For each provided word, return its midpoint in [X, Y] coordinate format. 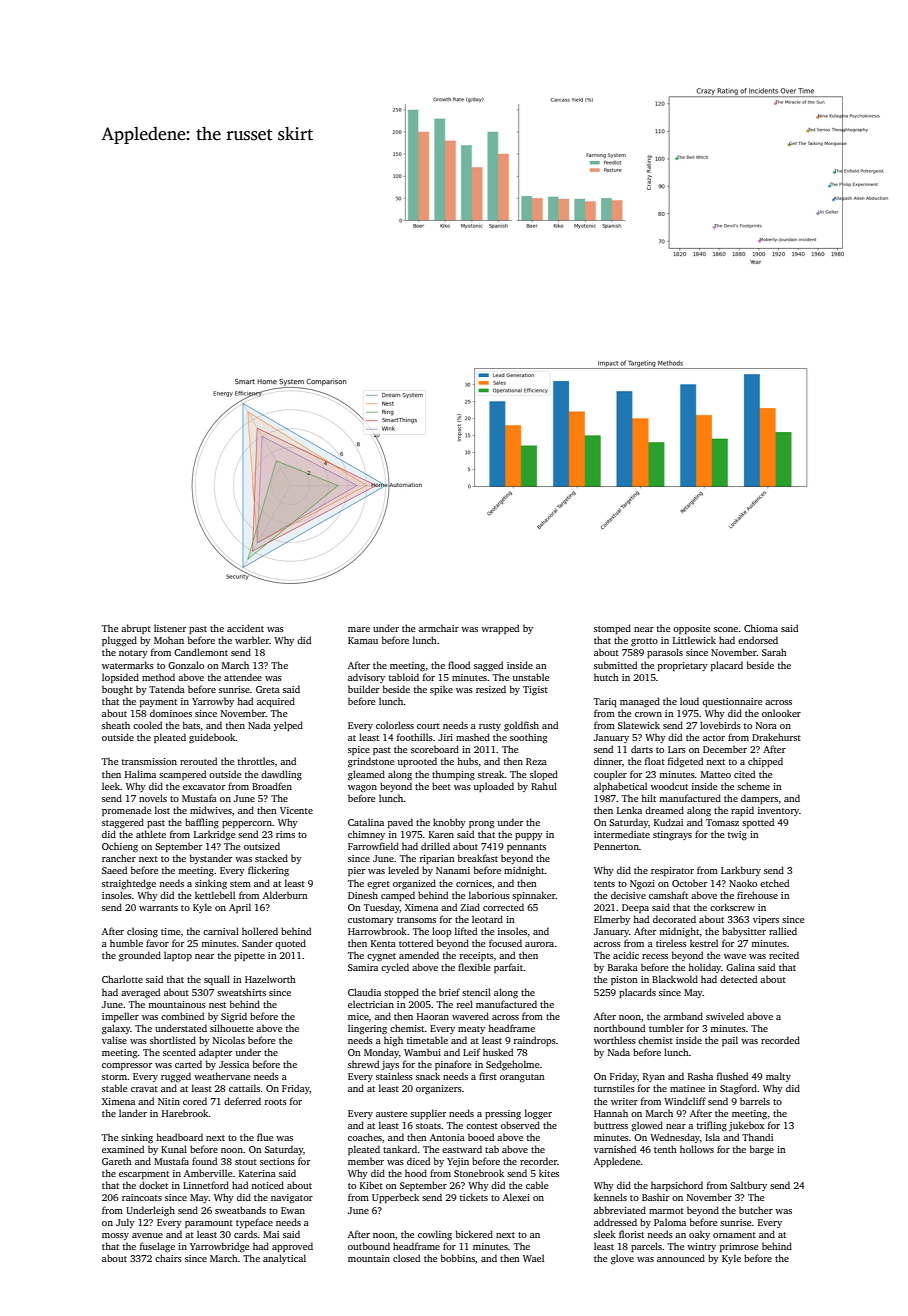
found [204, 1161]
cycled [395, 968]
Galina [740, 967]
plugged [119, 641]
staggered [123, 823]
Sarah [774, 652]
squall [217, 980]
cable [537, 1185]
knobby [449, 823]
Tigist [535, 691]
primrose [739, 1247]
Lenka [629, 810]
